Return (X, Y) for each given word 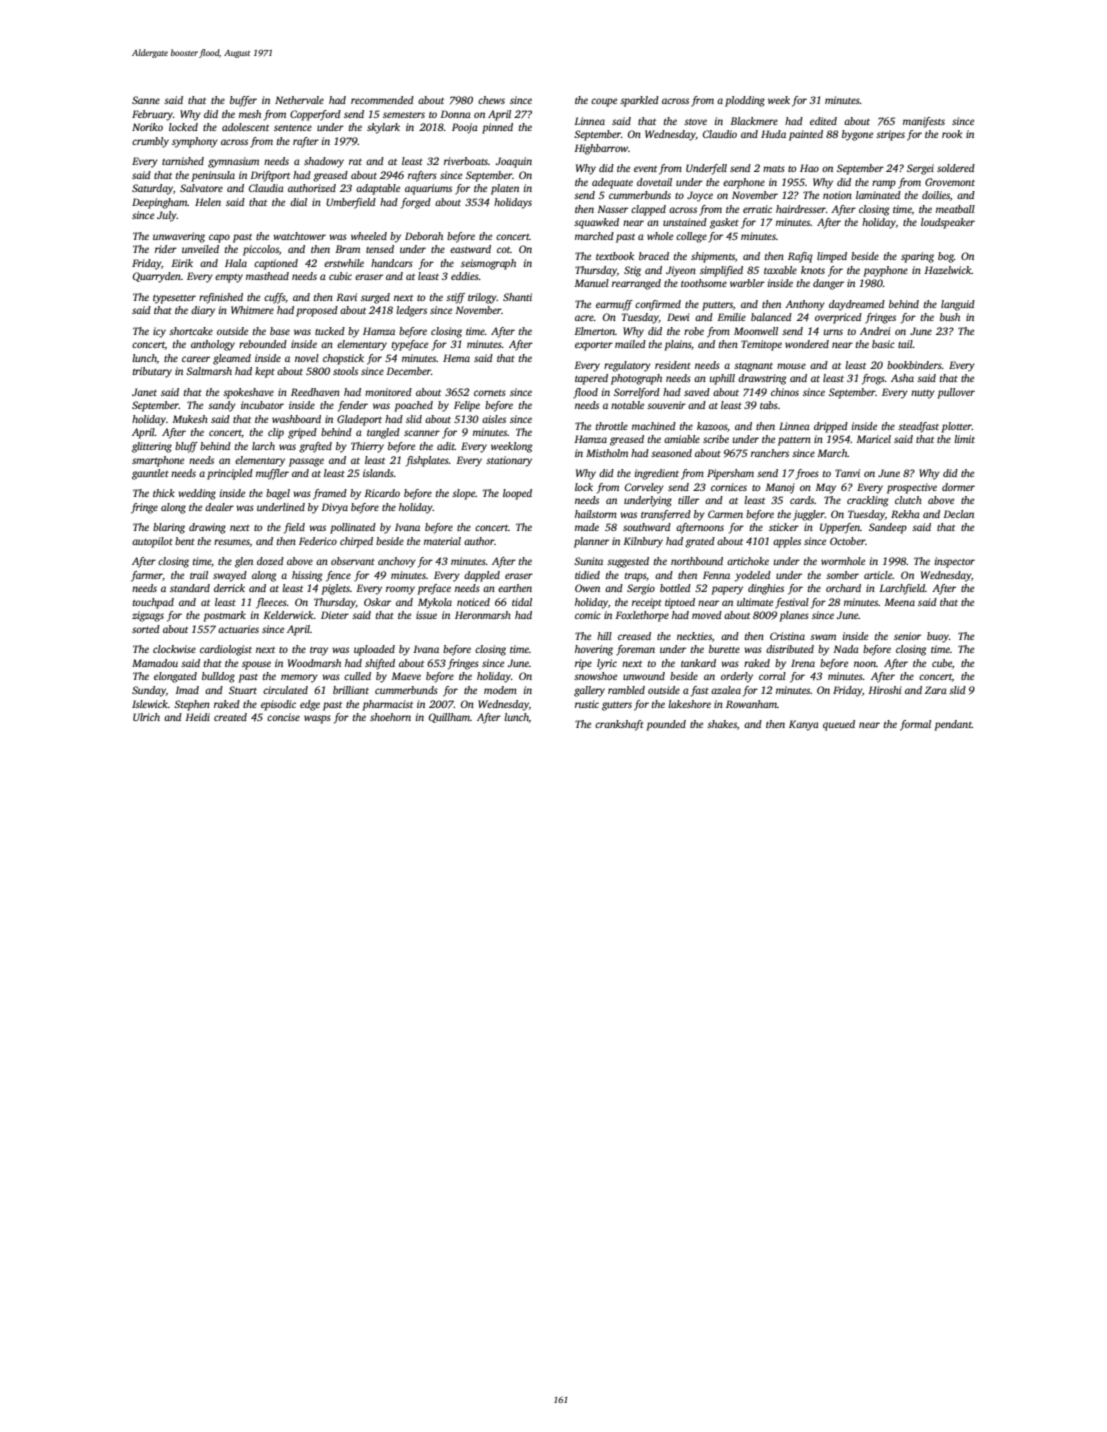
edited (823, 121)
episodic (278, 705)
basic (883, 344)
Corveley (644, 488)
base (280, 331)
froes (807, 474)
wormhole (843, 561)
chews (491, 100)
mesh (250, 114)
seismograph (488, 264)
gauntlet (150, 474)
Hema (456, 358)
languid (958, 305)
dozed (270, 561)
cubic (340, 276)
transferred (666, 515)
